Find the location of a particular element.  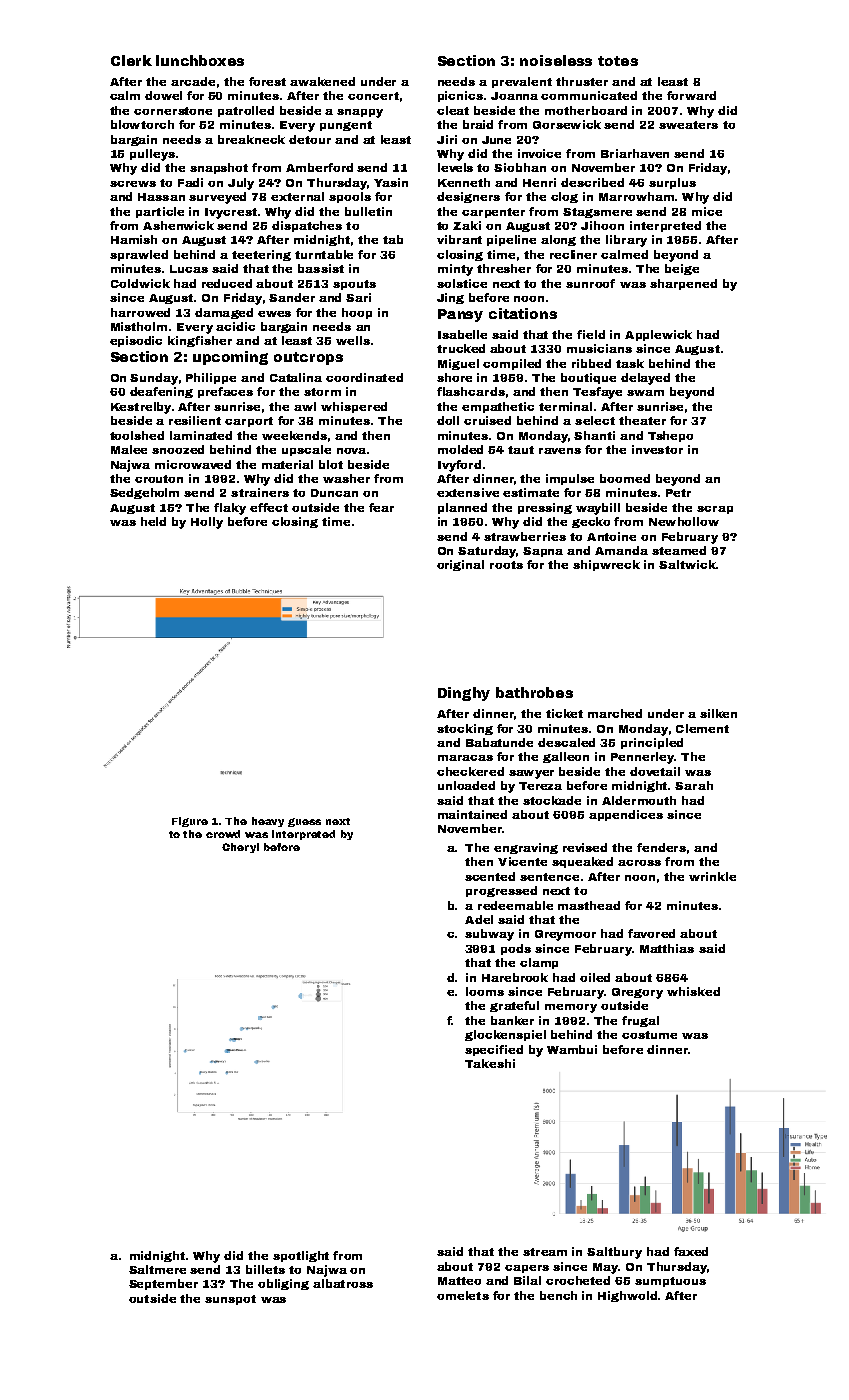

deafening is located at coordinates (161, 392).
